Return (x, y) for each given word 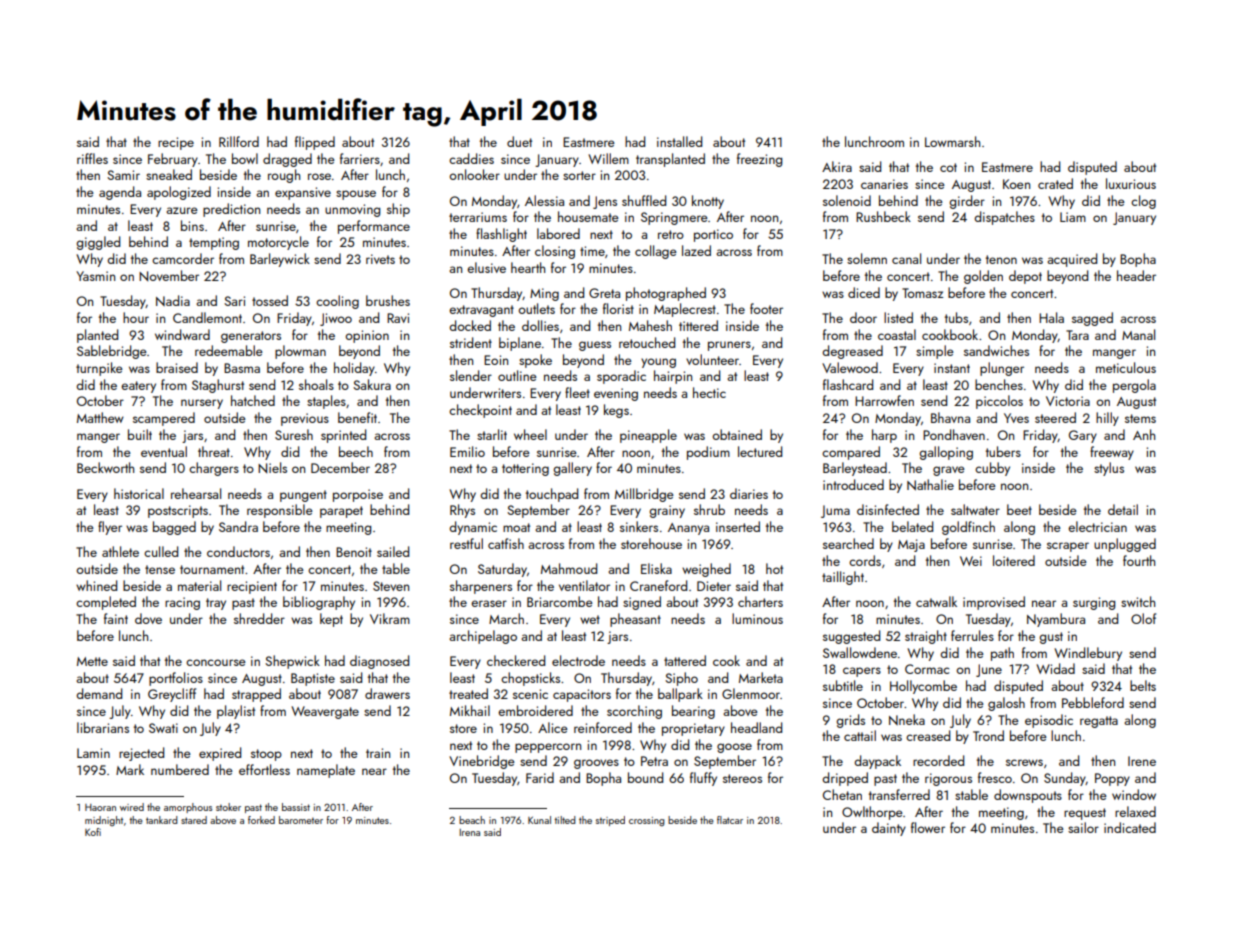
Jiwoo (336, 319)
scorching (634, 712)
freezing (759, 160)
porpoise (358, 495)
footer (766, 308)
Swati (163, 728)
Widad (1055, 668)
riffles (92, 158)
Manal (1138, 334)
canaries (884, 184)
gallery (572, 469)
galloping (946, 453)
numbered (180, 769)
